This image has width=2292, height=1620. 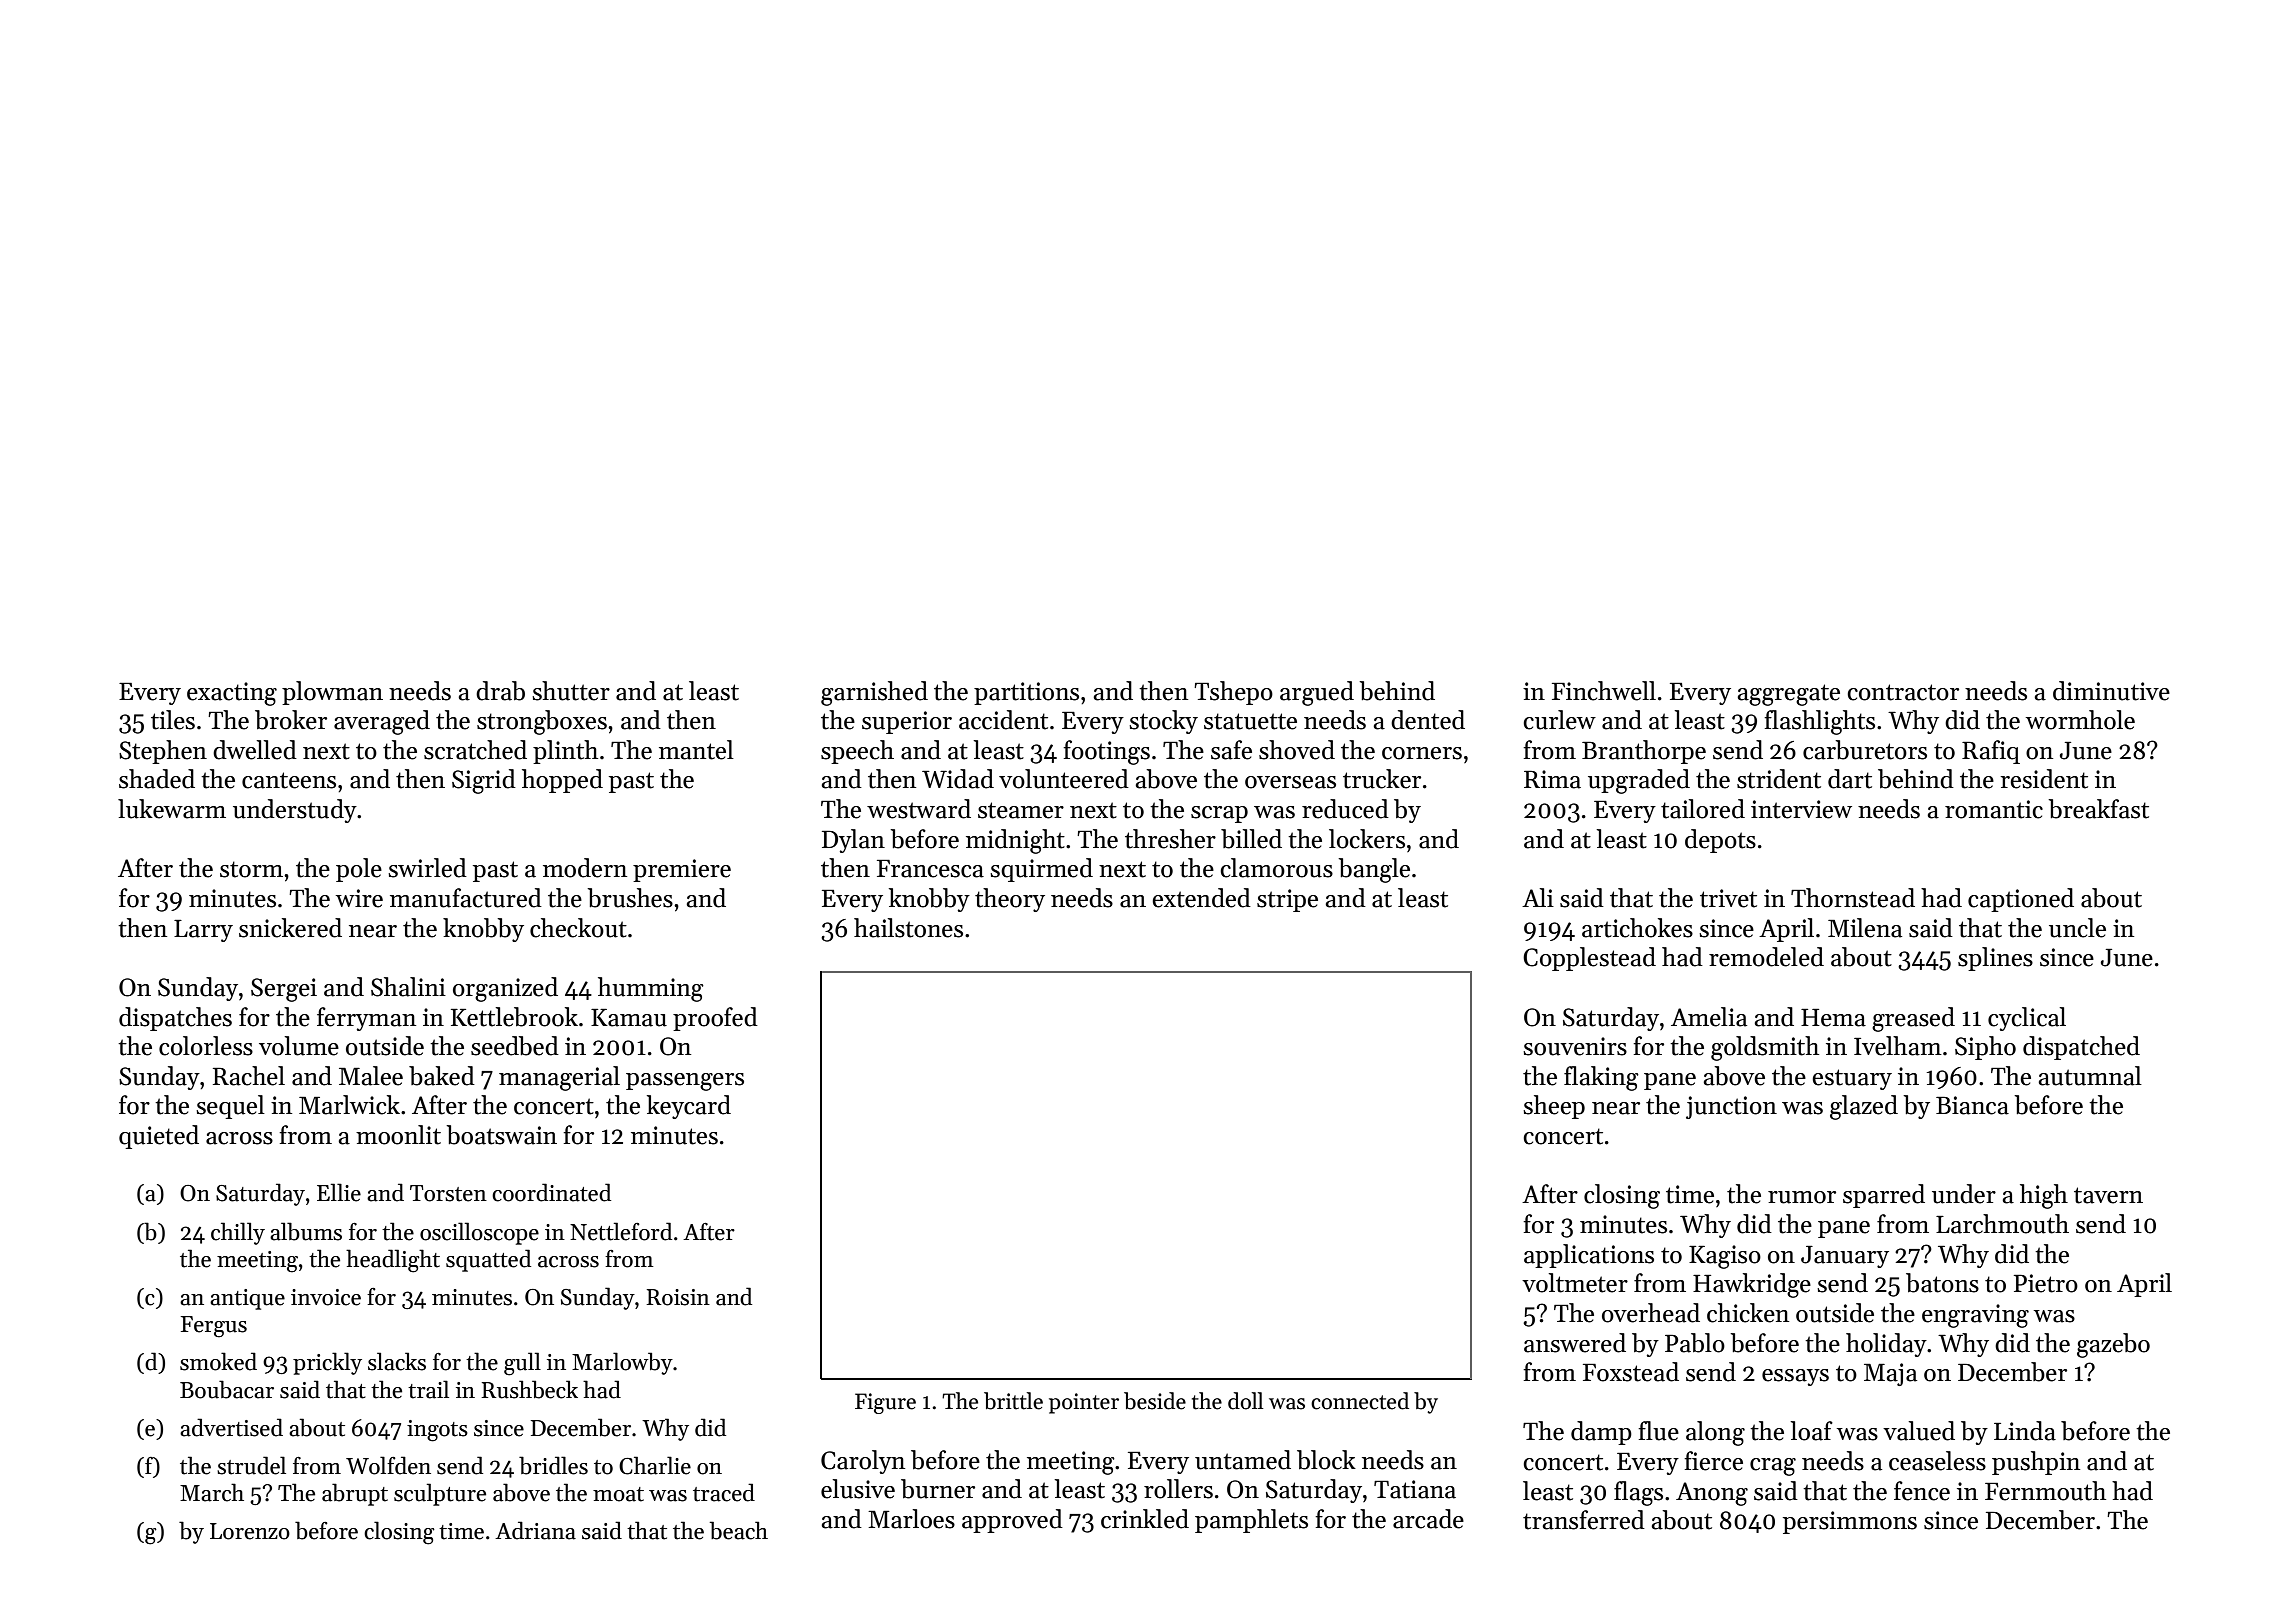 I want to click on snickered, so click(x=290, y=928).
